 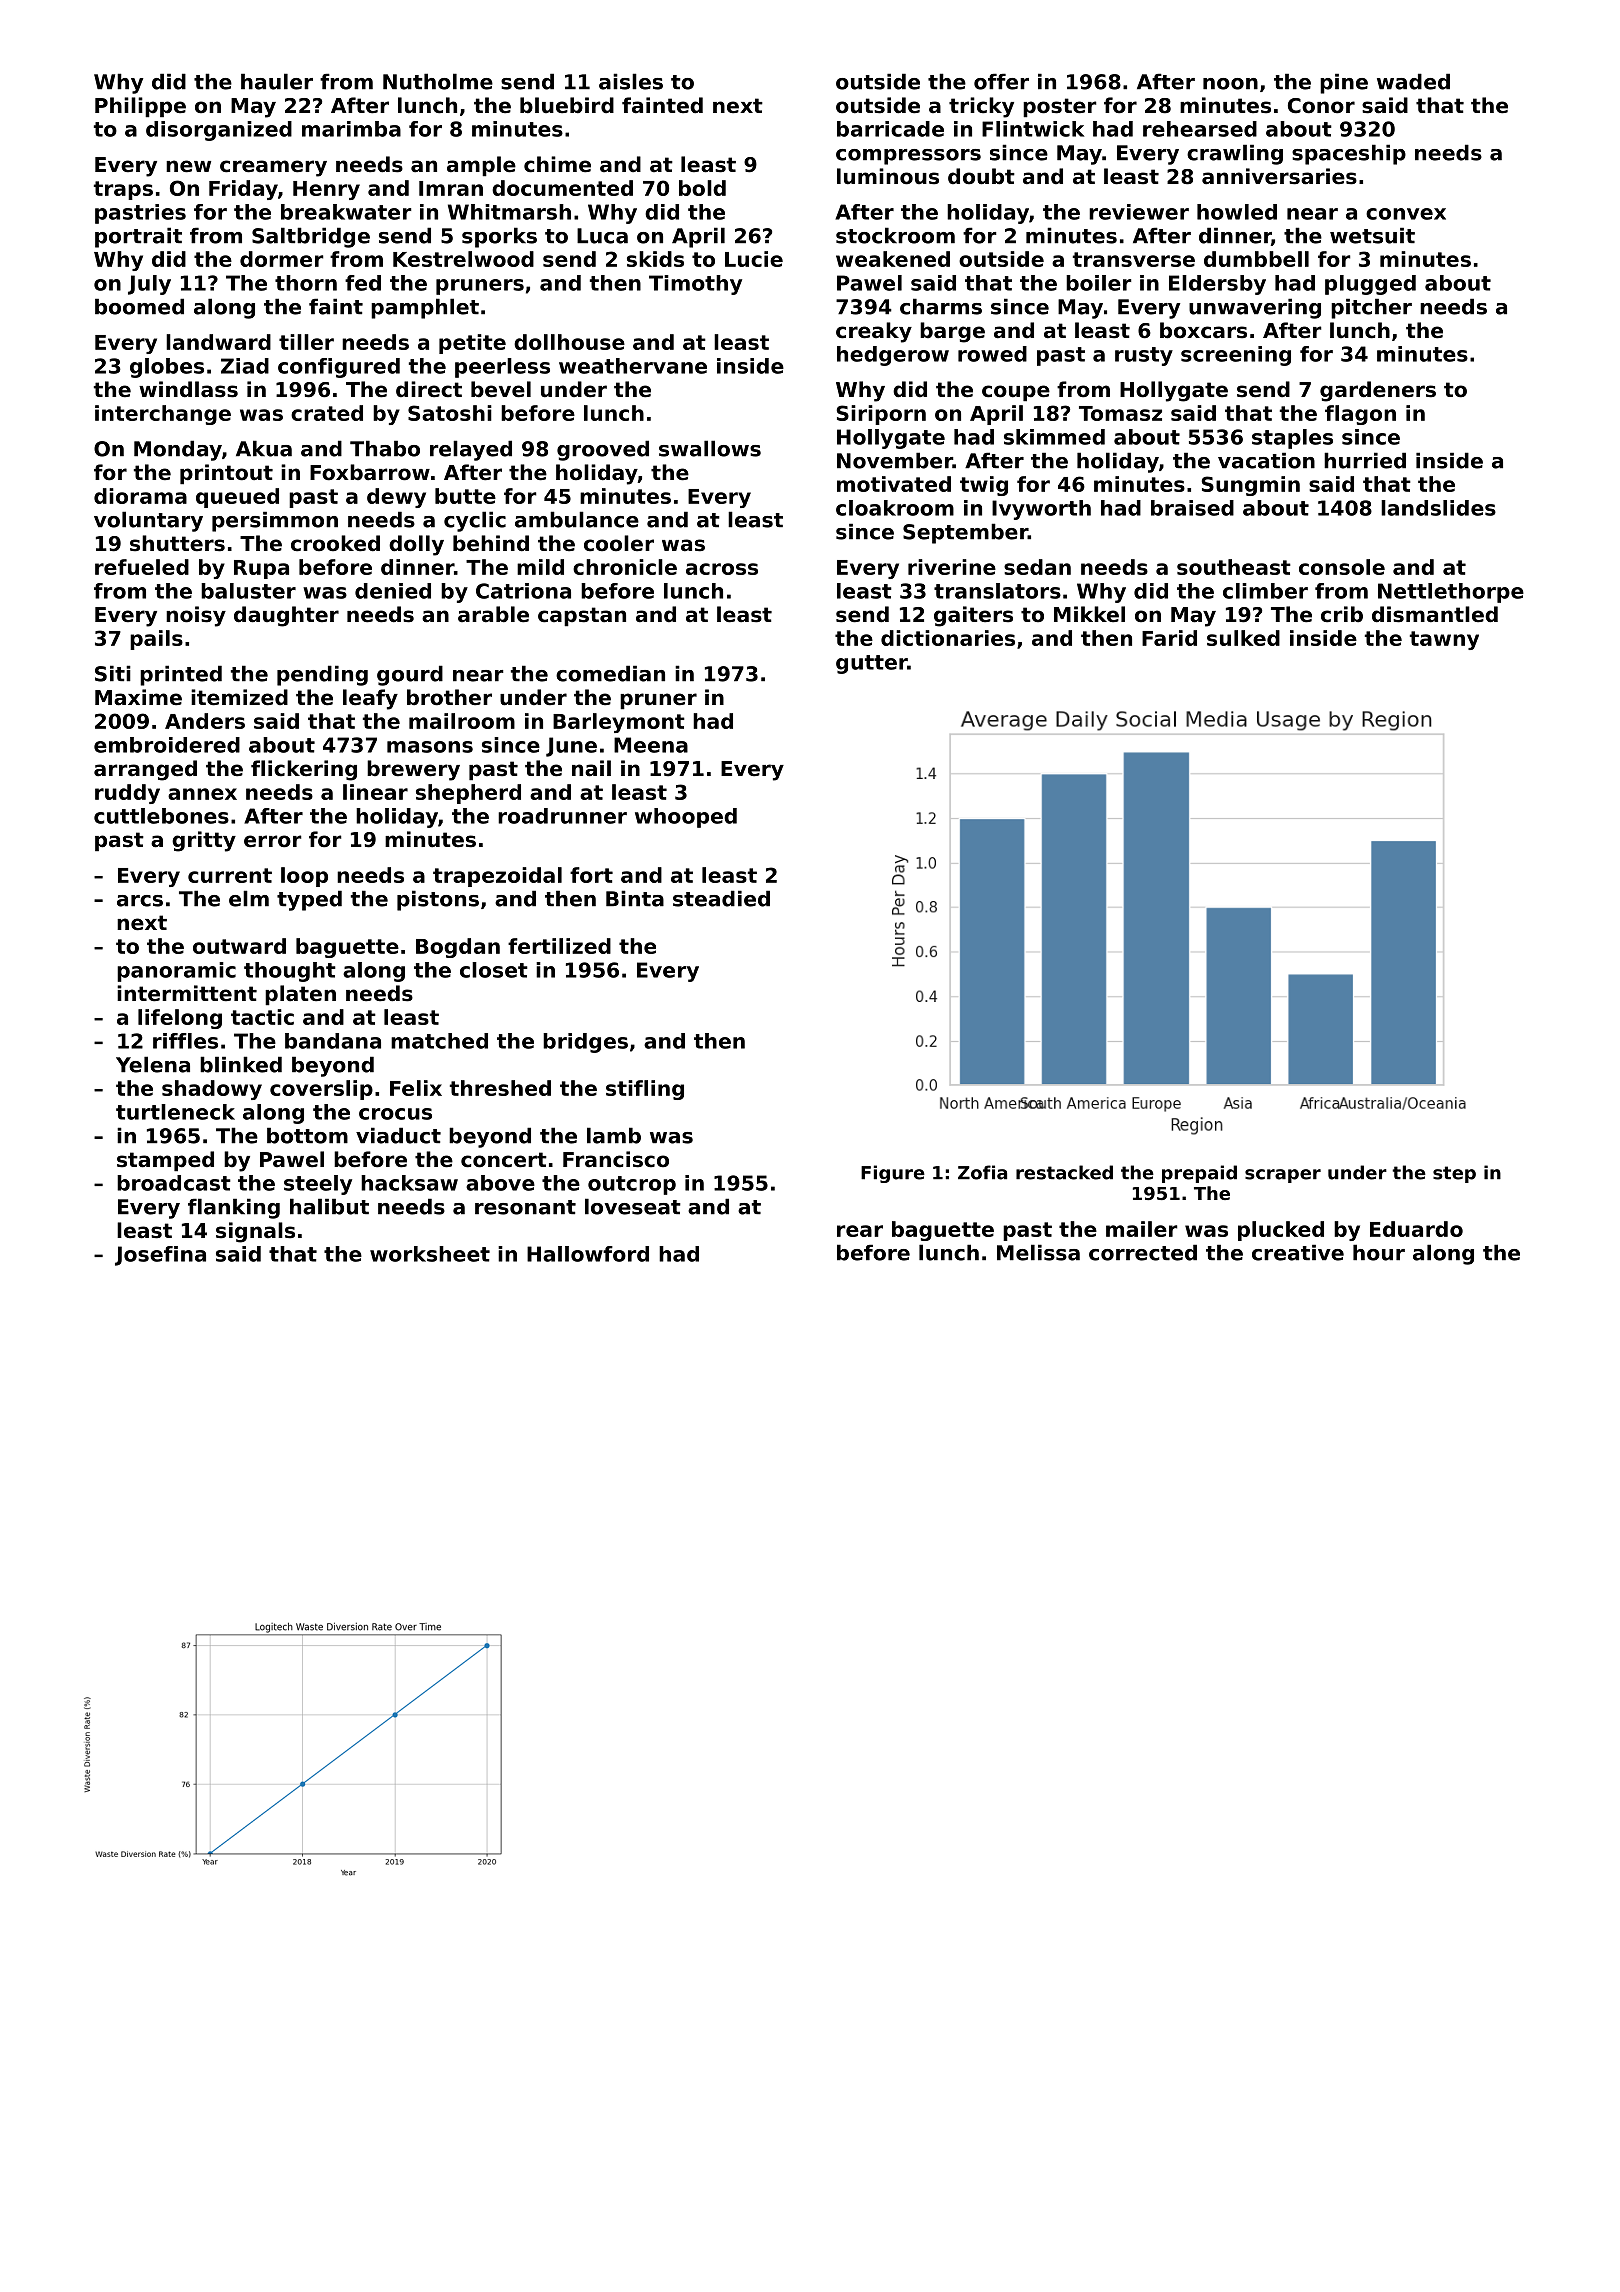 I want to click on whooped, so click(x=686, y=818).
